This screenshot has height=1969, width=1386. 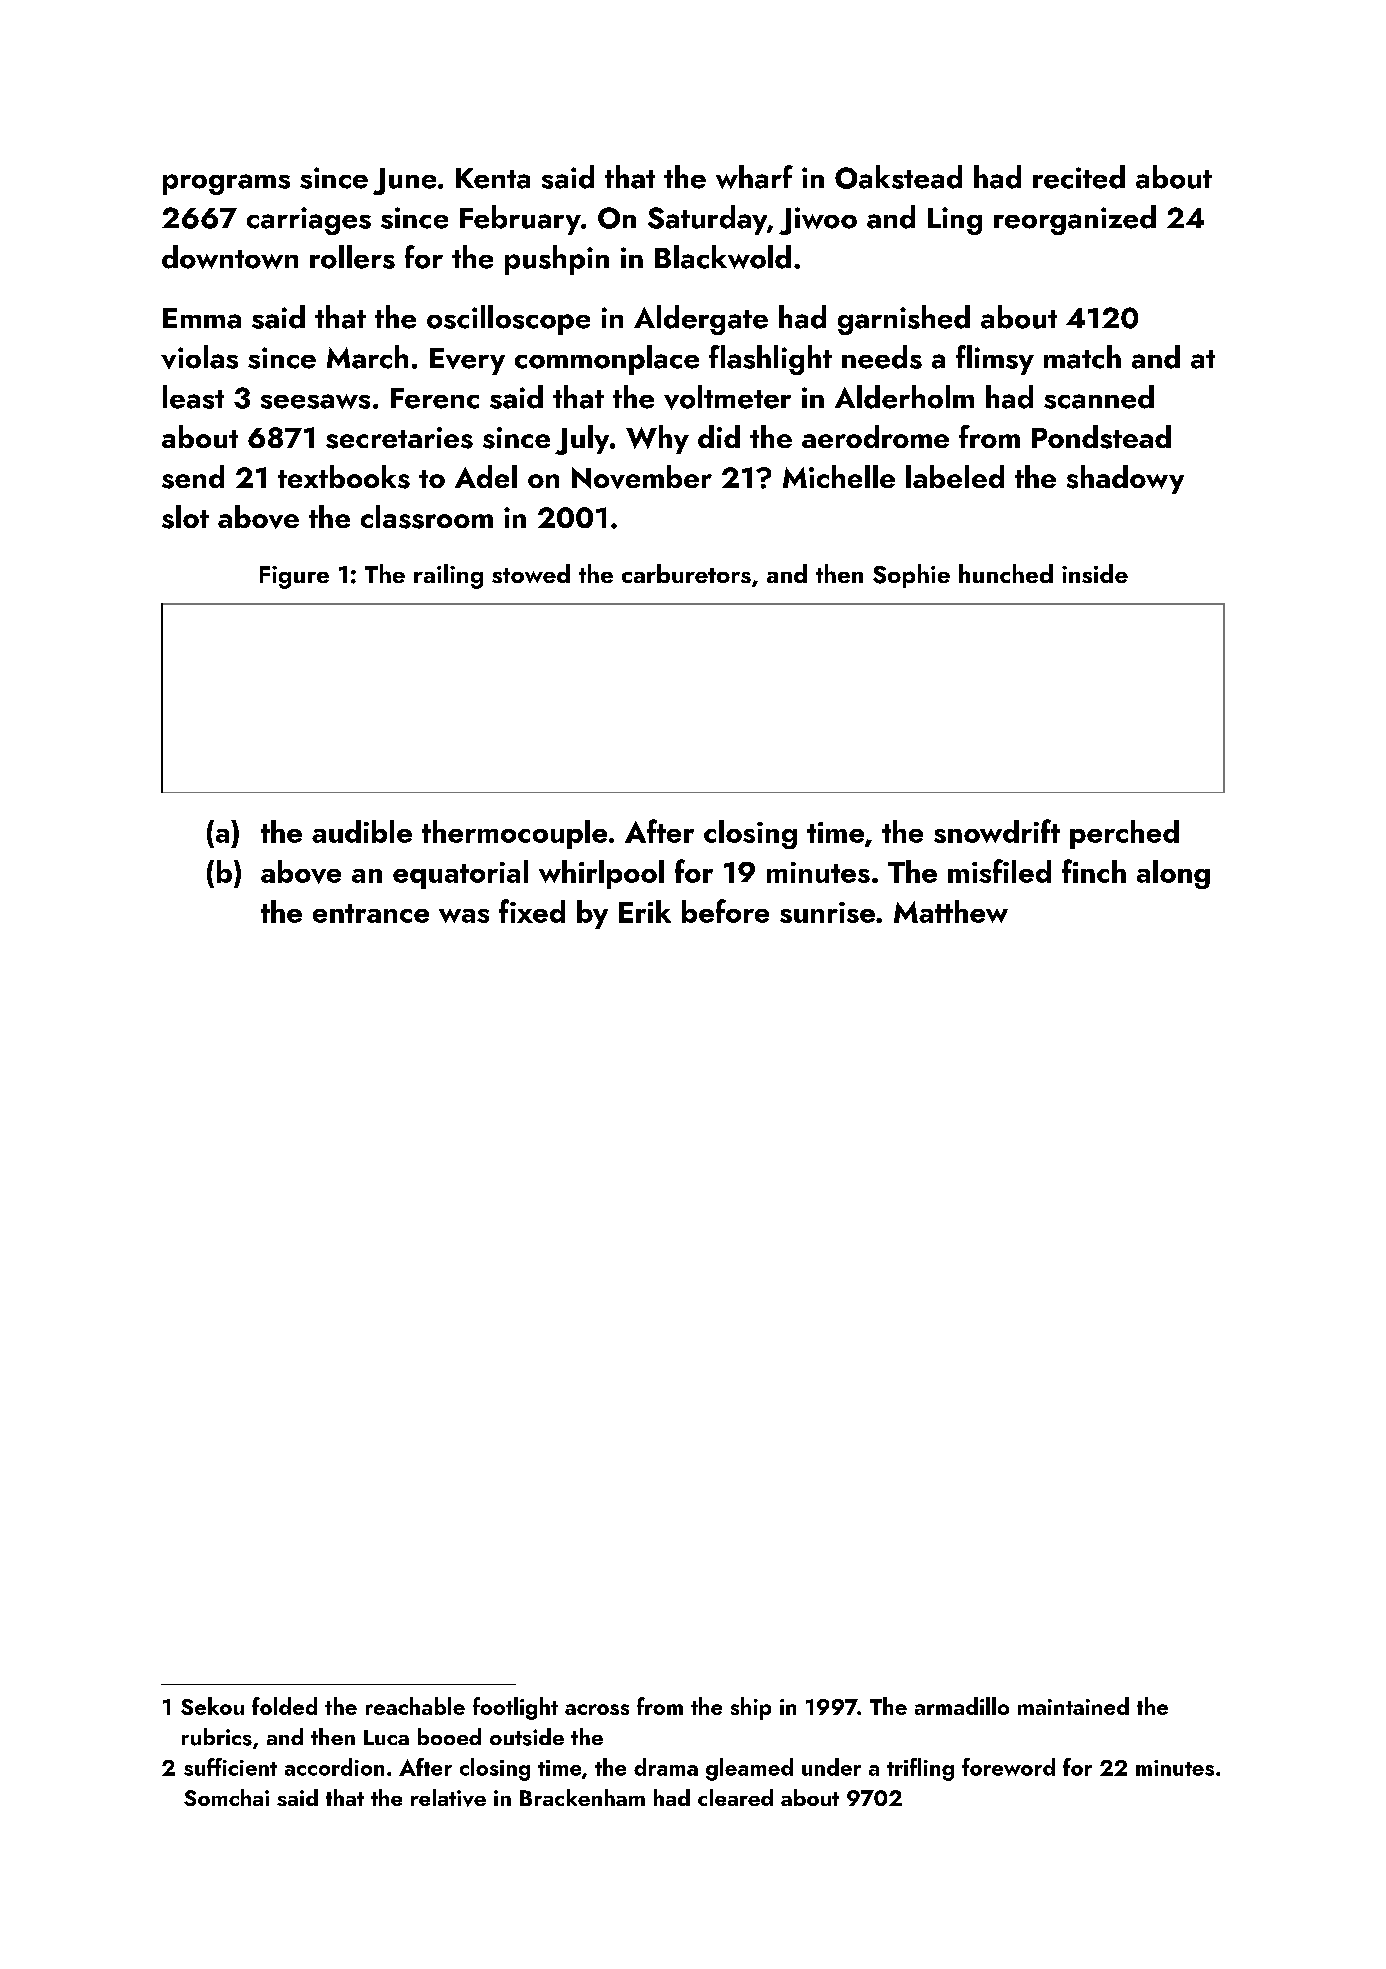 What do you see at coordinates (448, 1798) in the screenshot?
I see `relative` at bounding box center [448, 1798].
